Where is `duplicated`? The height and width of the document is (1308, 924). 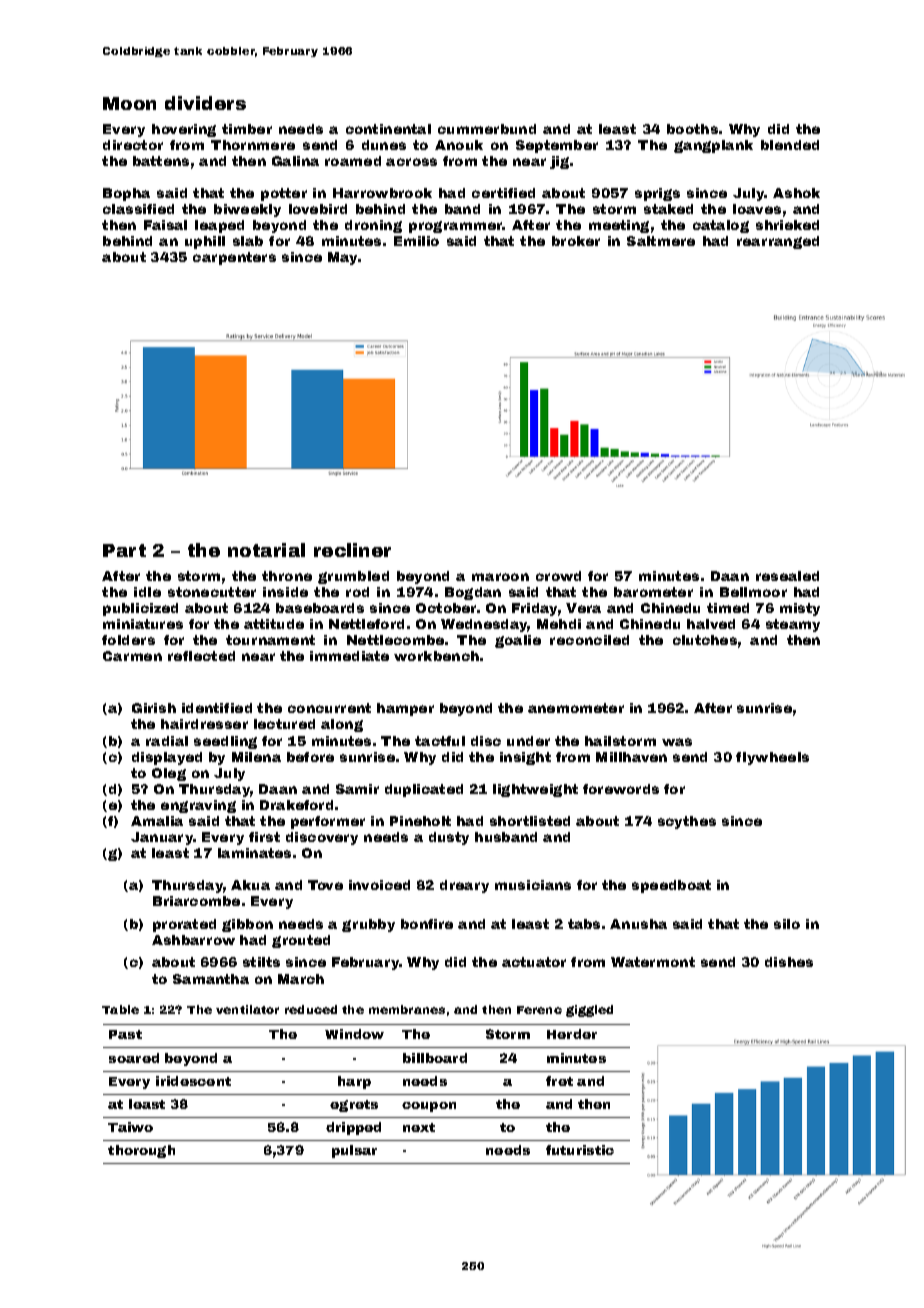 duplicated is located at coordinates (424, 790).
